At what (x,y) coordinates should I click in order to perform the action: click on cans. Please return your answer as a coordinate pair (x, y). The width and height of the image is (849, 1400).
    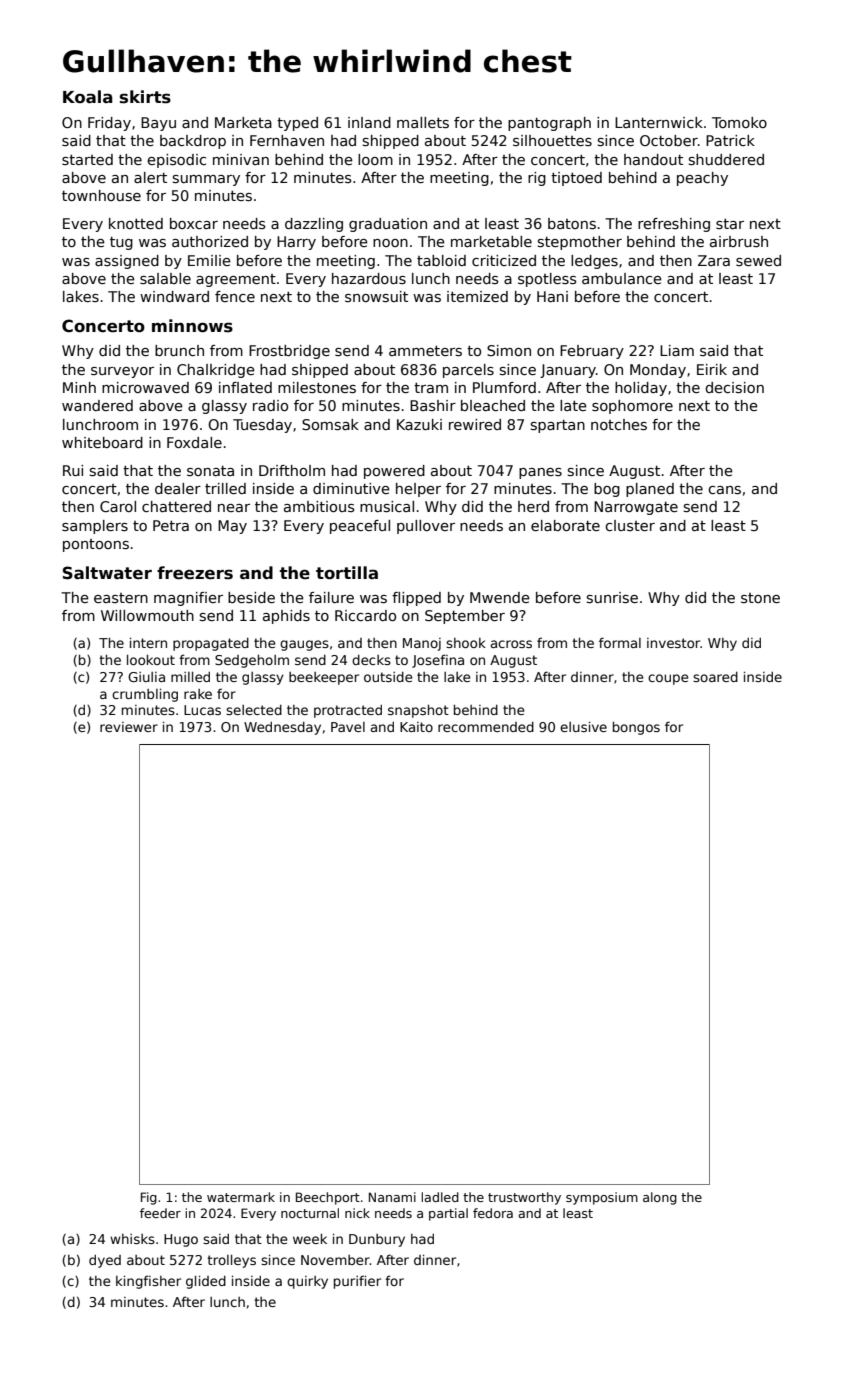
    Looking at the image, I should click on (724, 490).
